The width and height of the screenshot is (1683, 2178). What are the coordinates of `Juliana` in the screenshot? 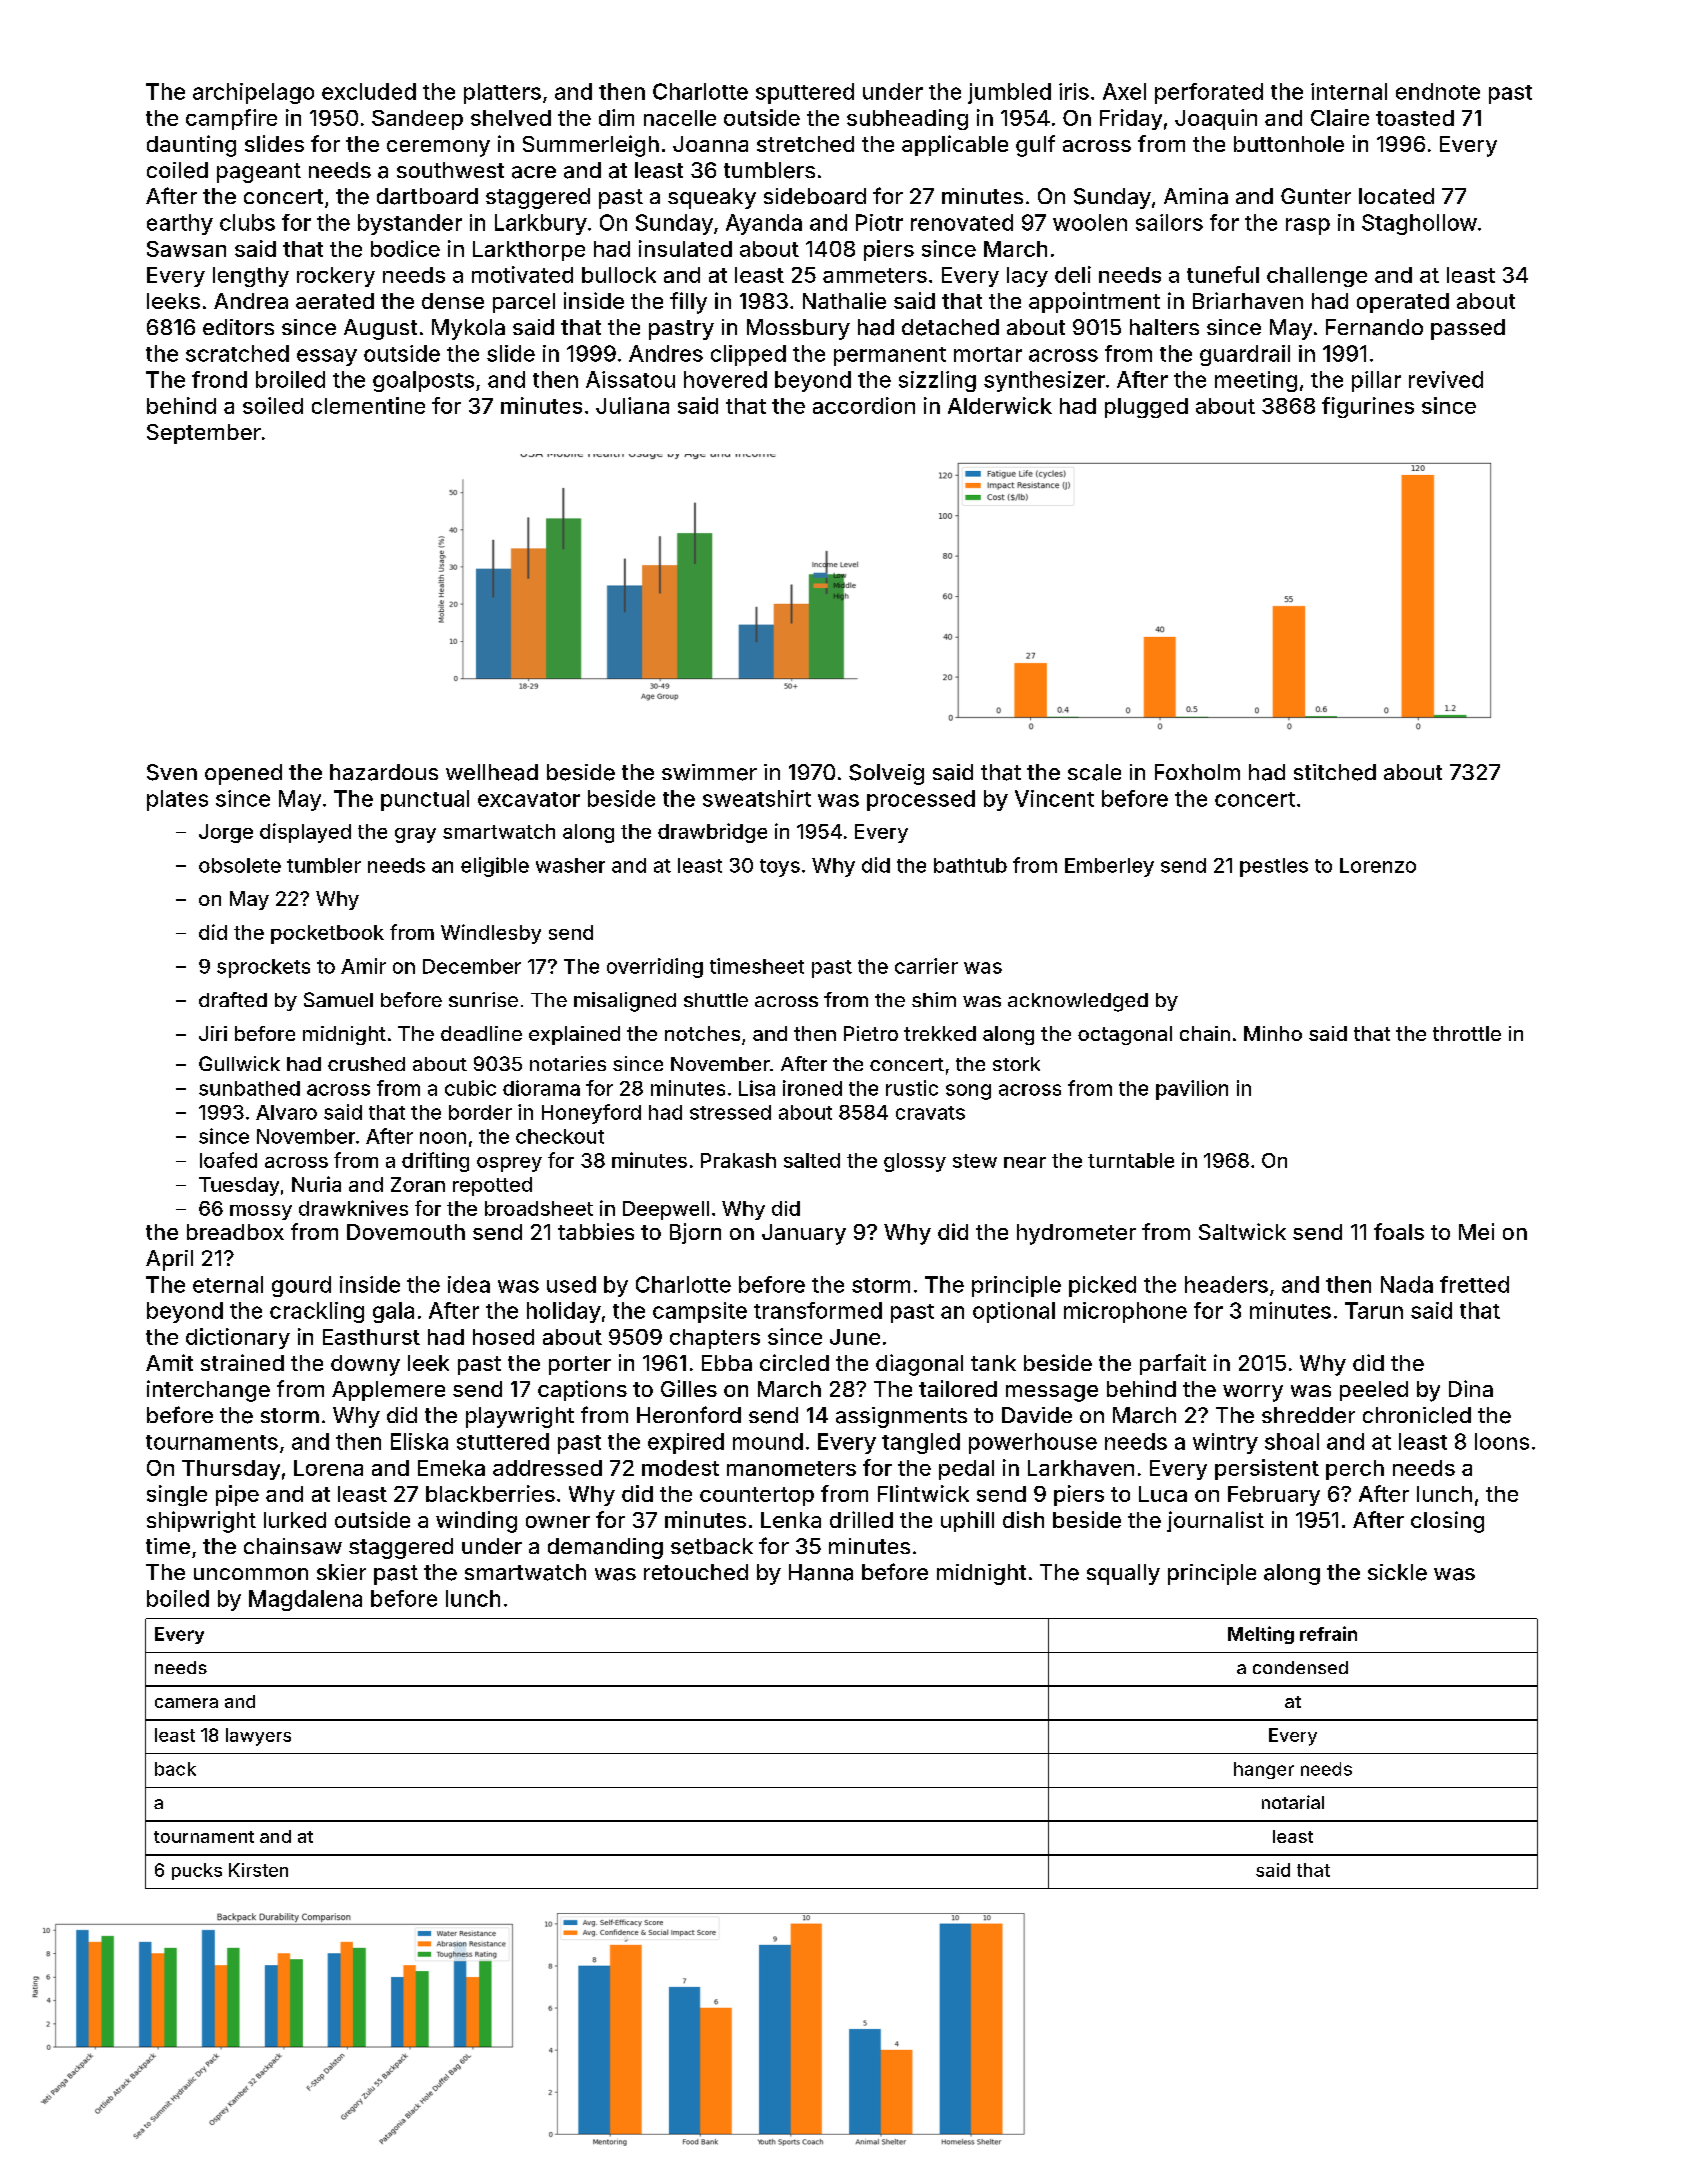 It's located at (632, 405).
